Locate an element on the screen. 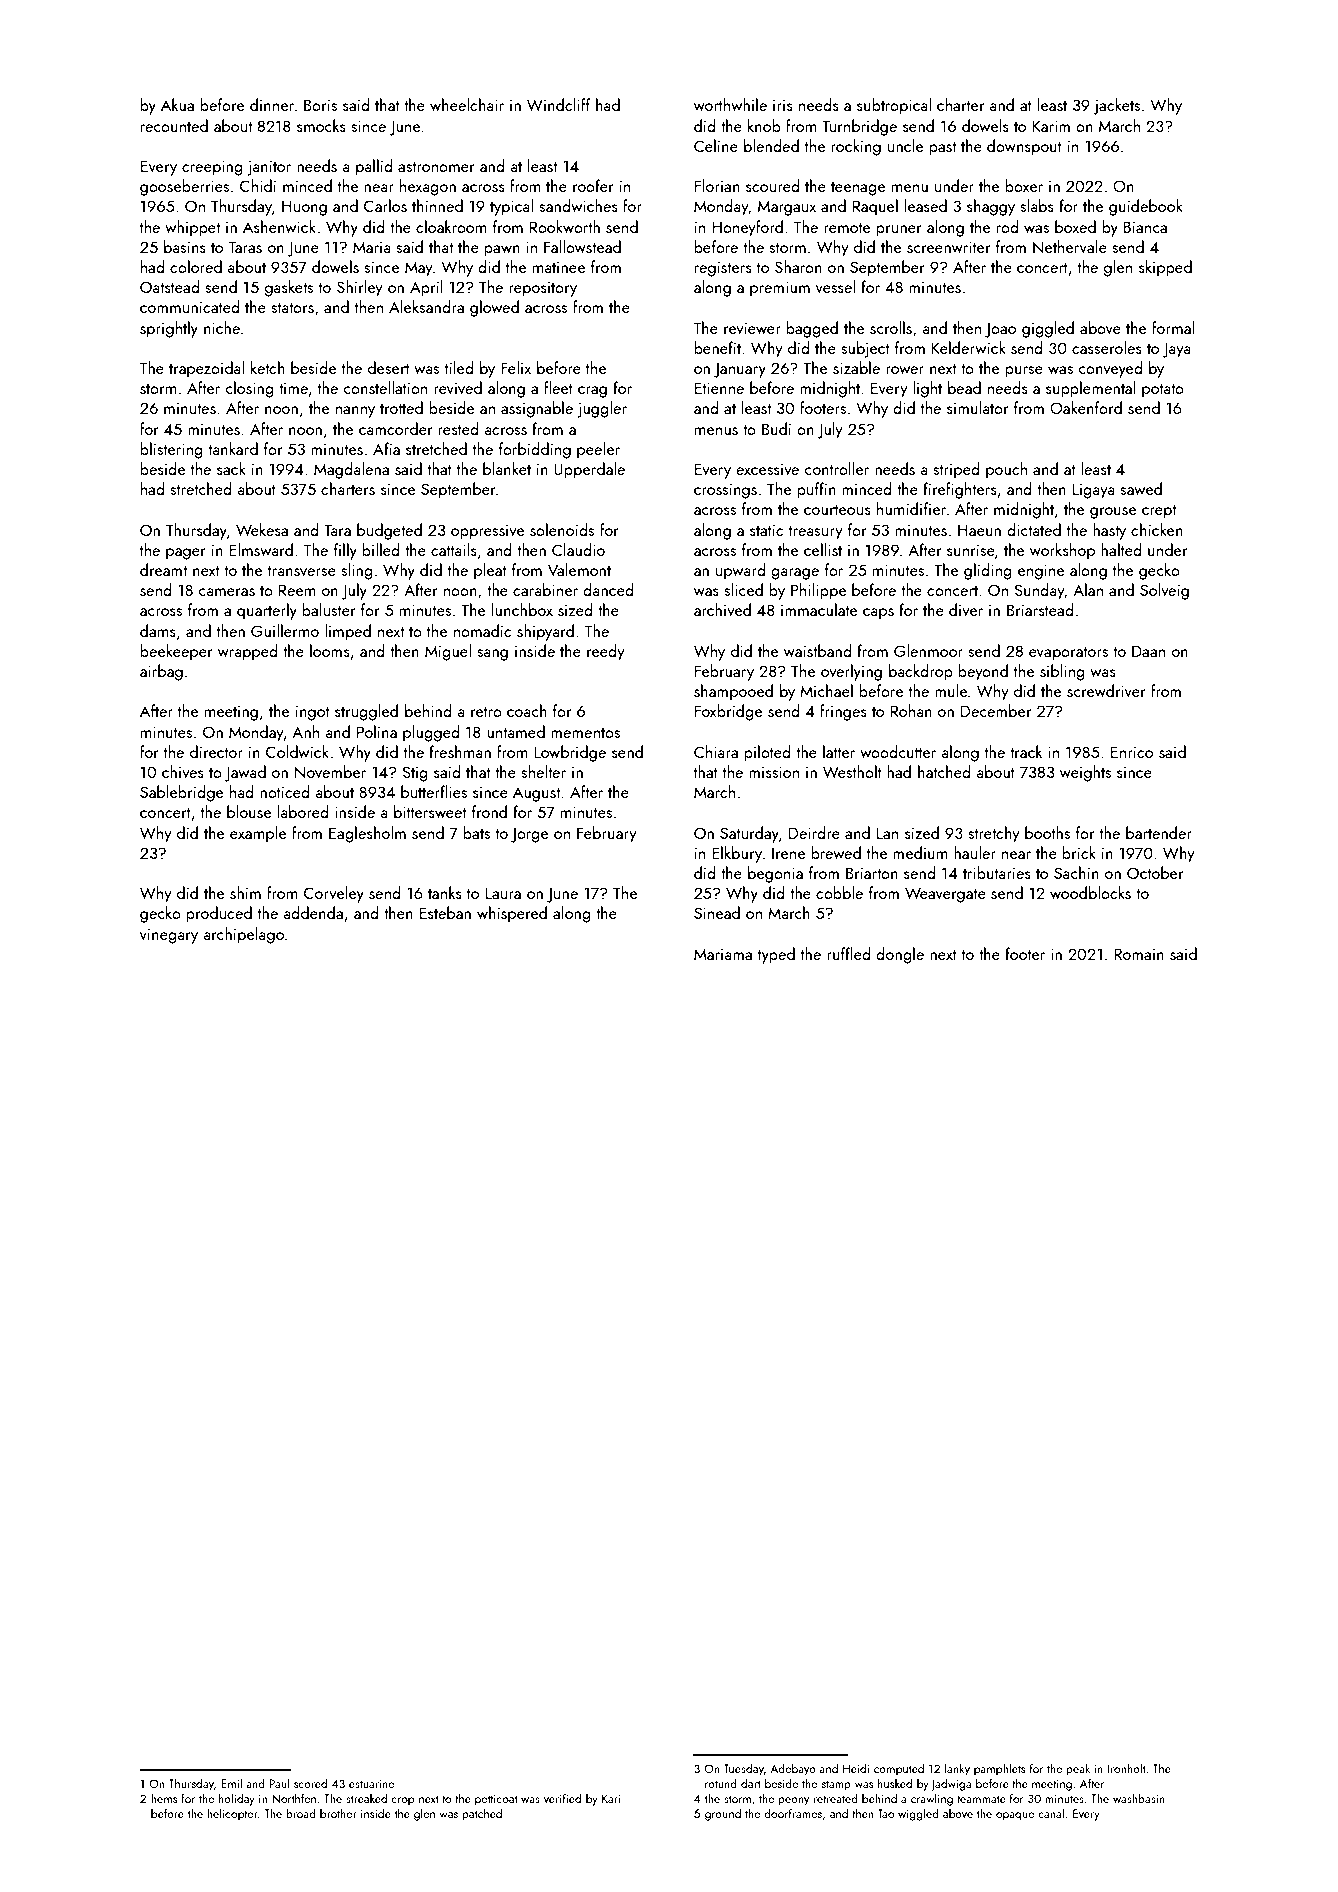 The height and width of the screenshot is (1892, 1338). sack is located at coordinates (231, 468).
